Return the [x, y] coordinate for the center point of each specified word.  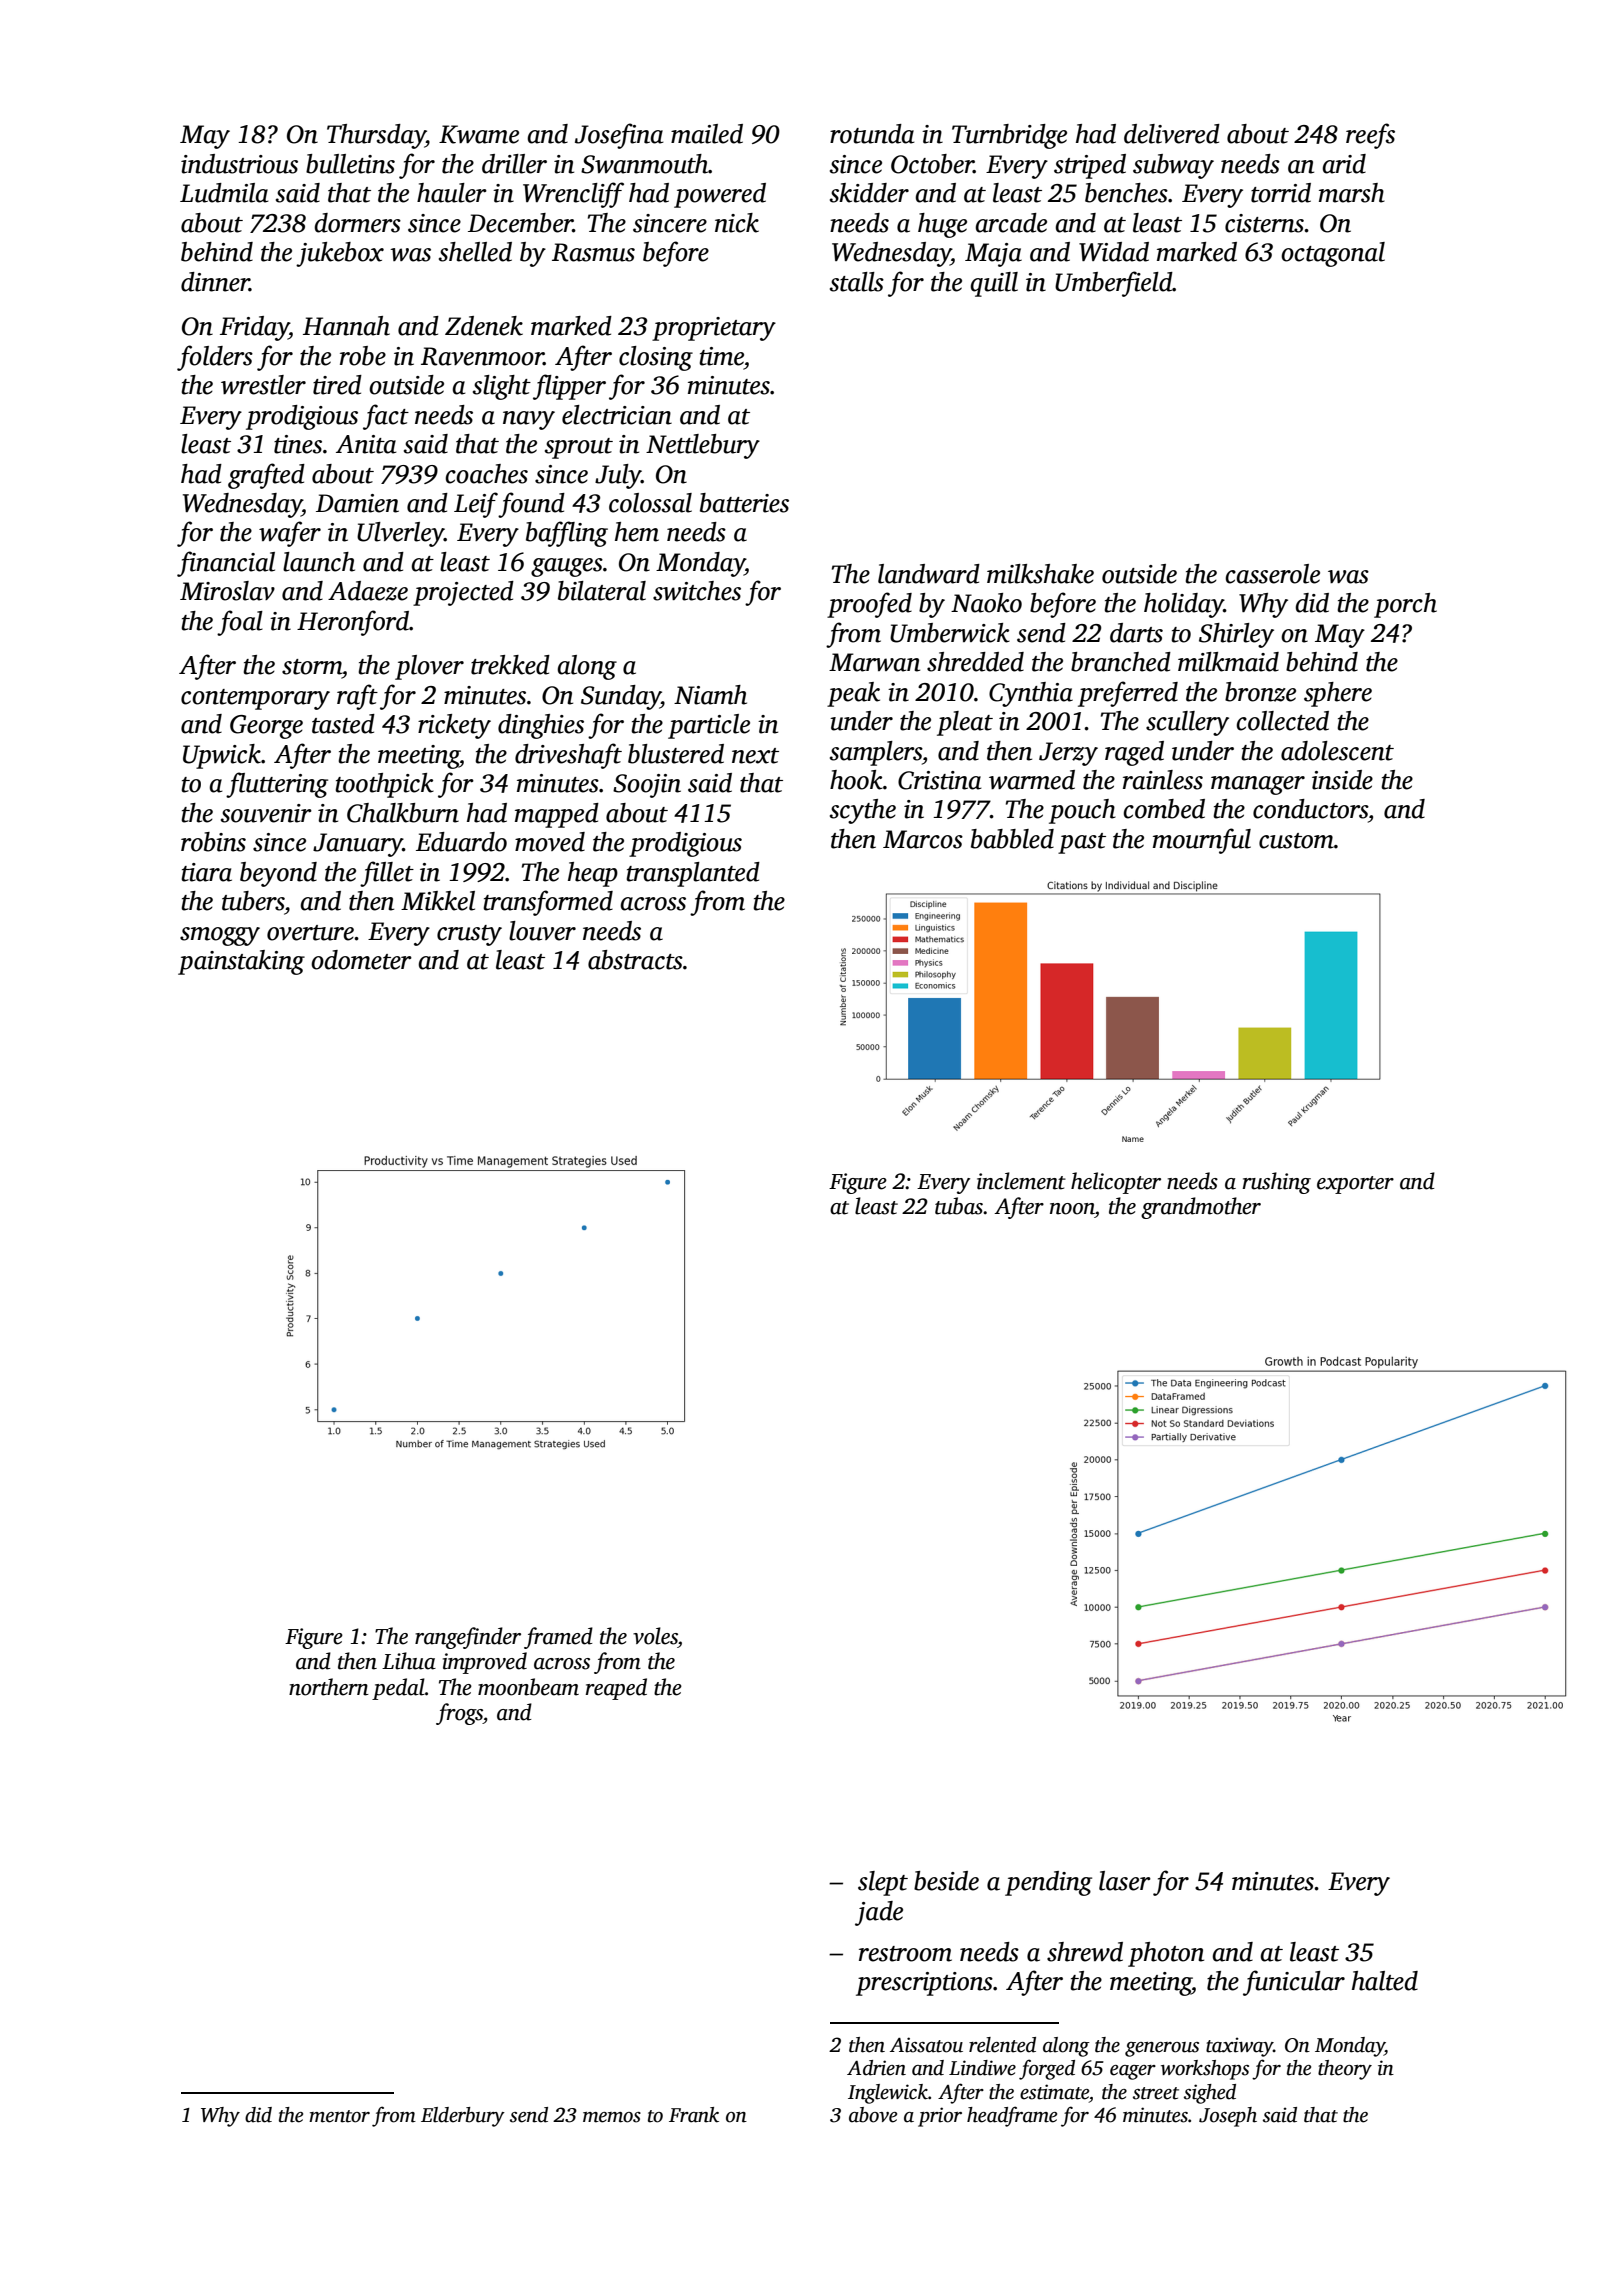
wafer [290, 534]
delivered [1172, 134]
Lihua [409, 1661]
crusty [469, 935]
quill [994, 284]
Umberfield [1114, 284]
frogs [459, 1714]
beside [946, 1881]
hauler [452, 193]
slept [883, 1883]
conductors [1310, 809]
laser [1125, 1881]
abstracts [635, 960]
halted [1385, 1981]
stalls [857, 282]
